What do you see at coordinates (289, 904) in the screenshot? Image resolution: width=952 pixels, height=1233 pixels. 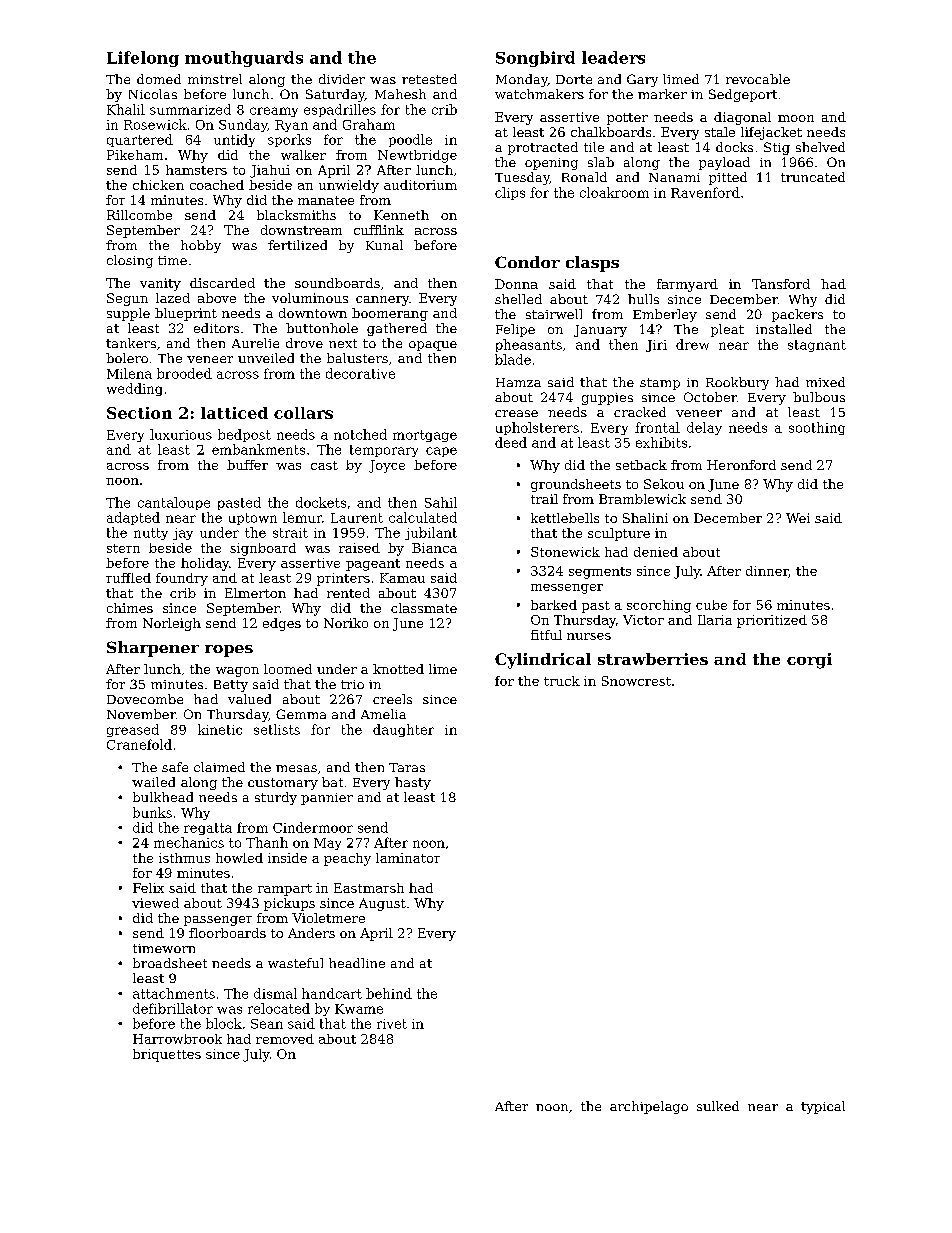 I see `pickups` at bounding box center [289, 904].
